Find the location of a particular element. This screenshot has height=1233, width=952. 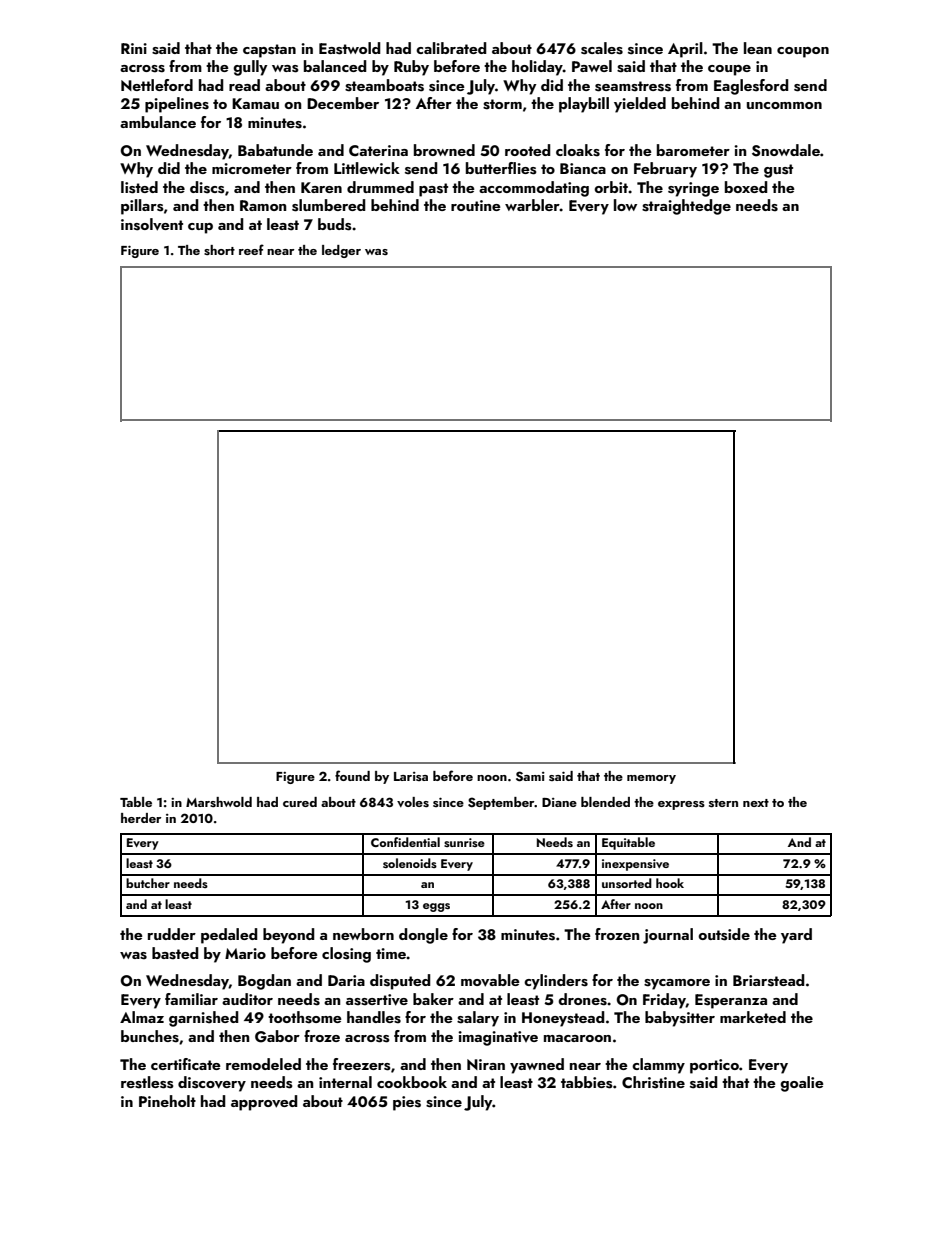

reef is located at coordinates (251, 249).
